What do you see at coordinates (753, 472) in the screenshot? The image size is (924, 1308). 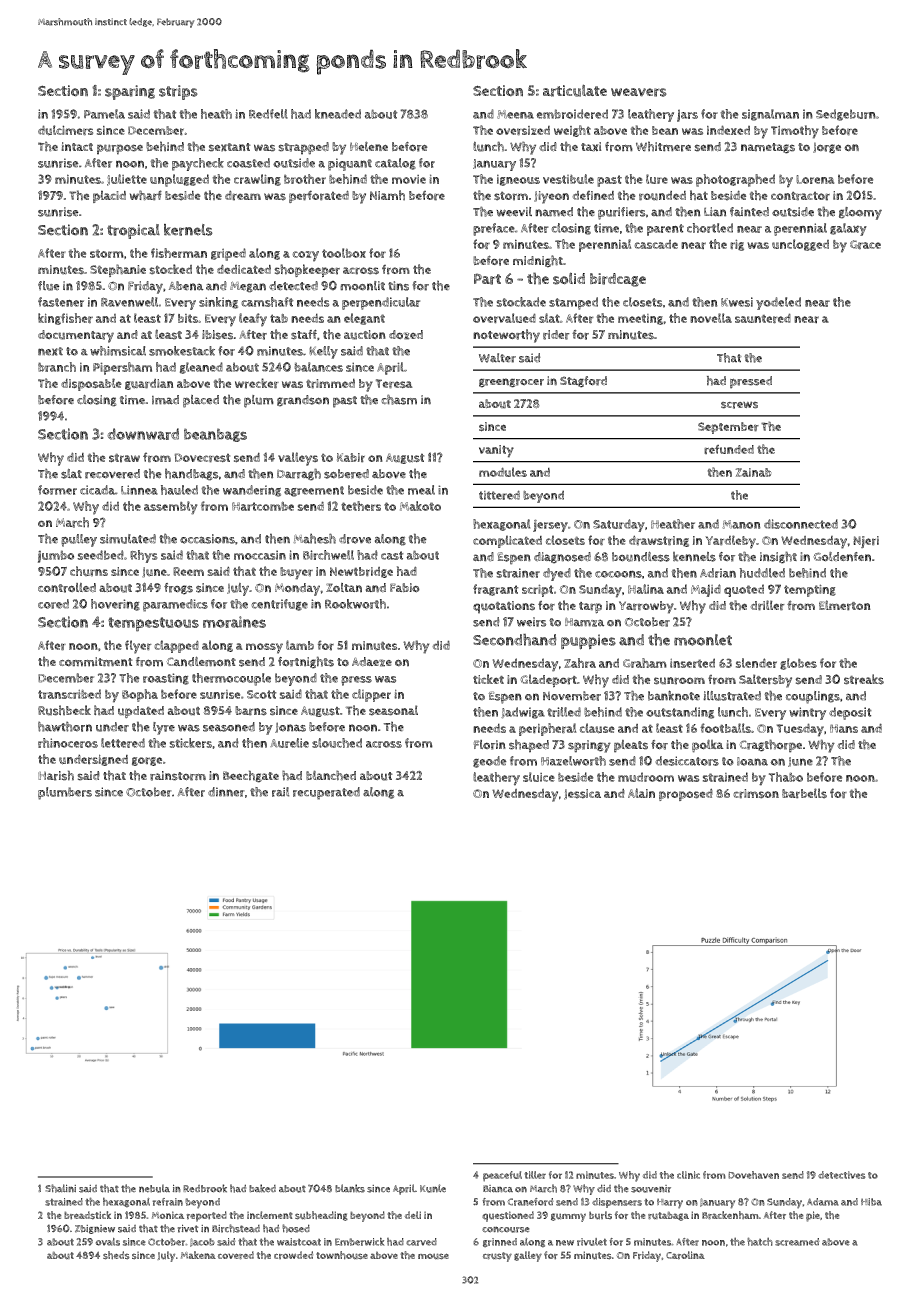 I see `Zainab` at bounding box center [753, 472].
